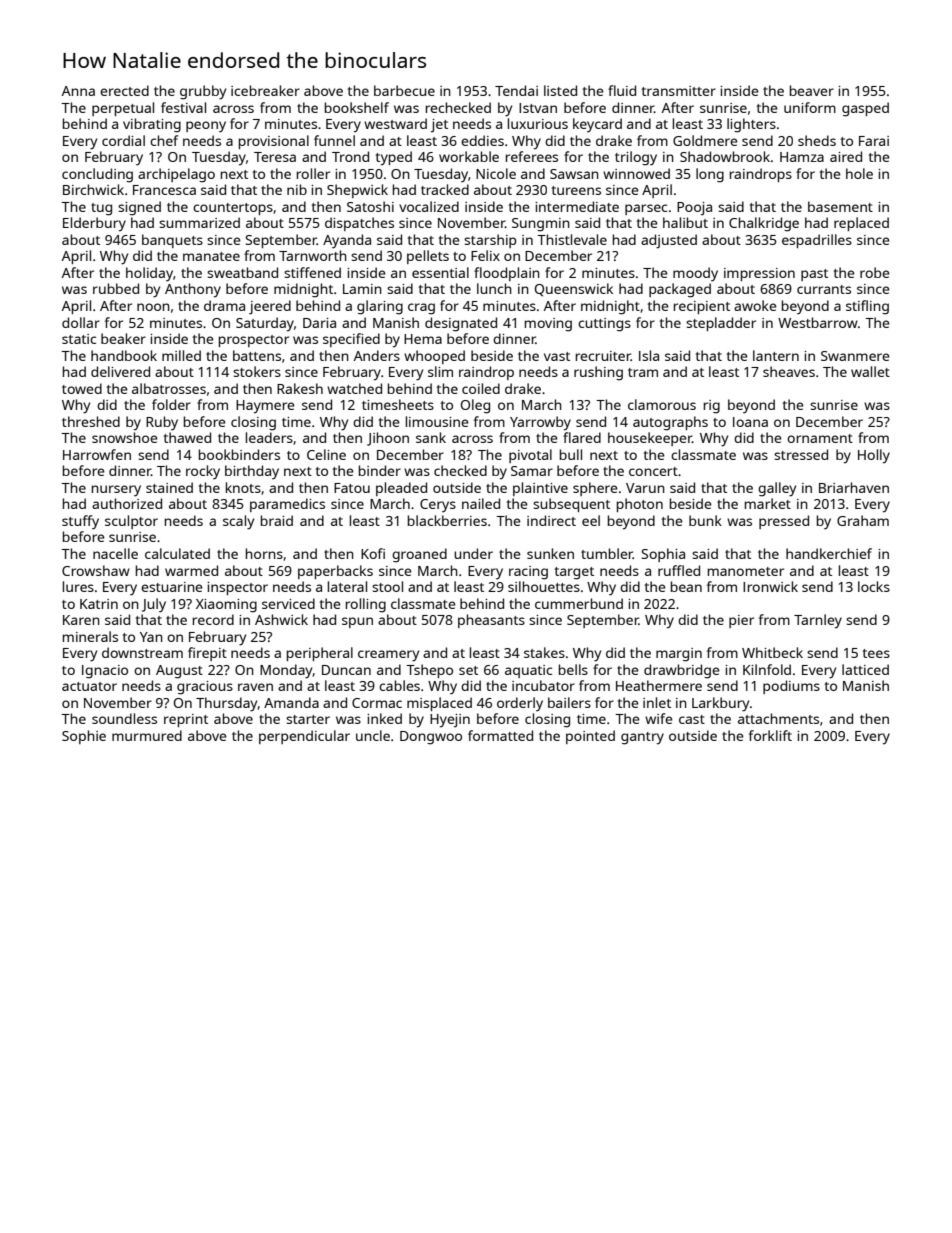 Image resolution: width=952 pixels, height=1233 pixels. I want to click on slim, so click(440, 371).
